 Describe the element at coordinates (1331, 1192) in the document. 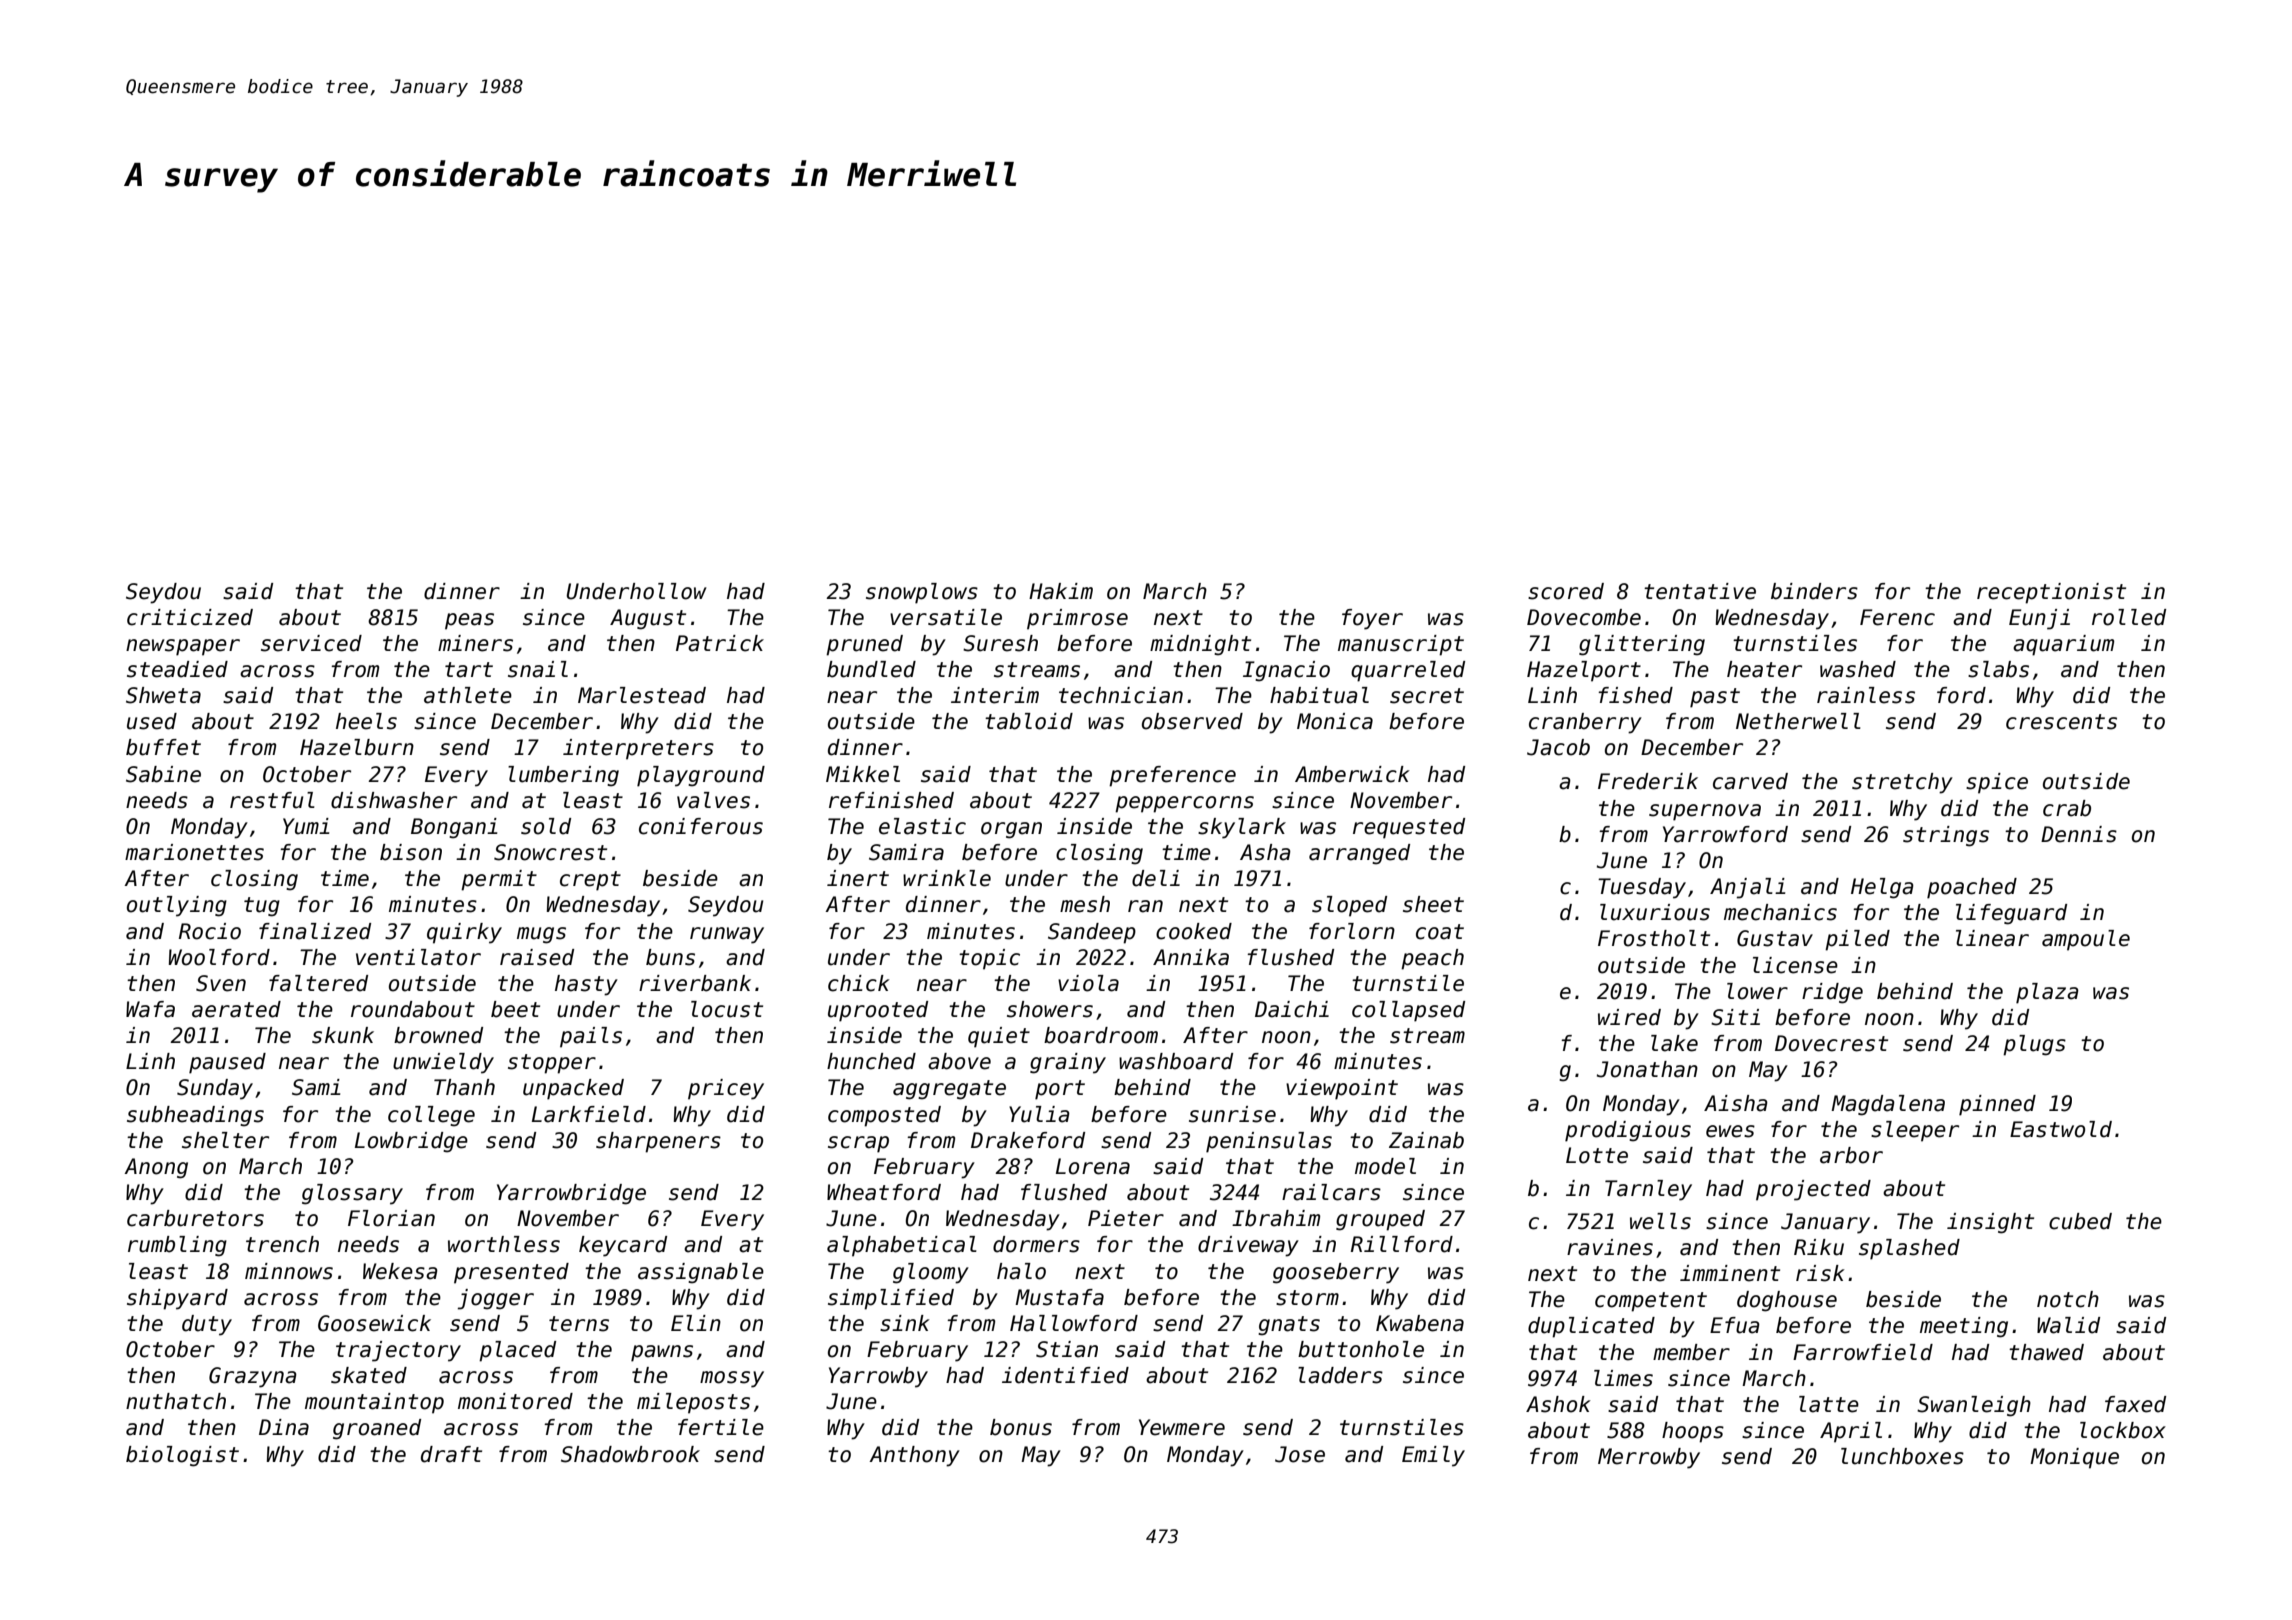

I see `railcars` at that location.
